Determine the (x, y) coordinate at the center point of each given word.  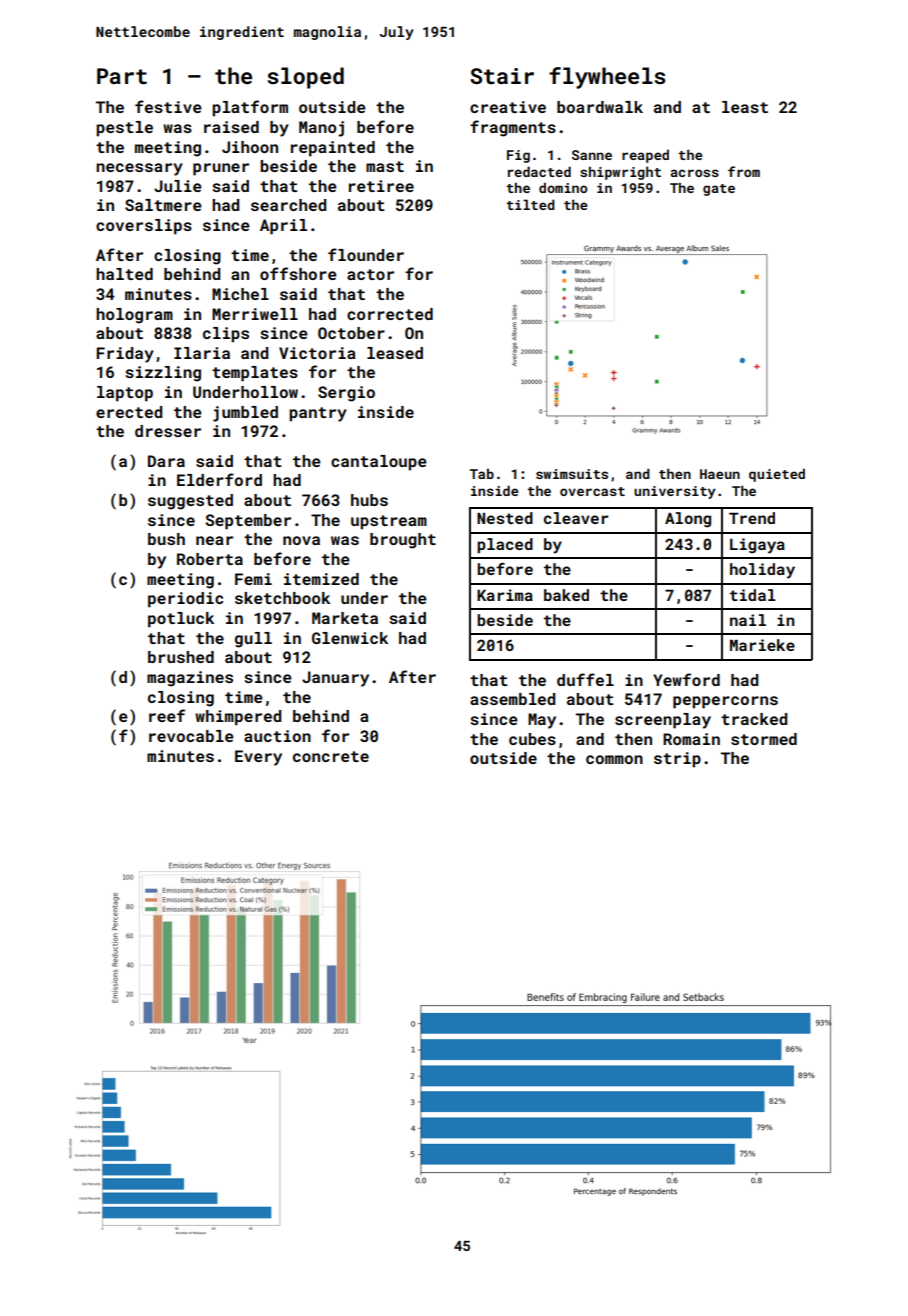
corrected (390, 314)
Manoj (321, 129)
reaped (645, 156)
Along (688, 520)
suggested (190, 502)
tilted (531, 204)
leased (395, 353)
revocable (191, 736)
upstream (389, 522)
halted (124, 274)
